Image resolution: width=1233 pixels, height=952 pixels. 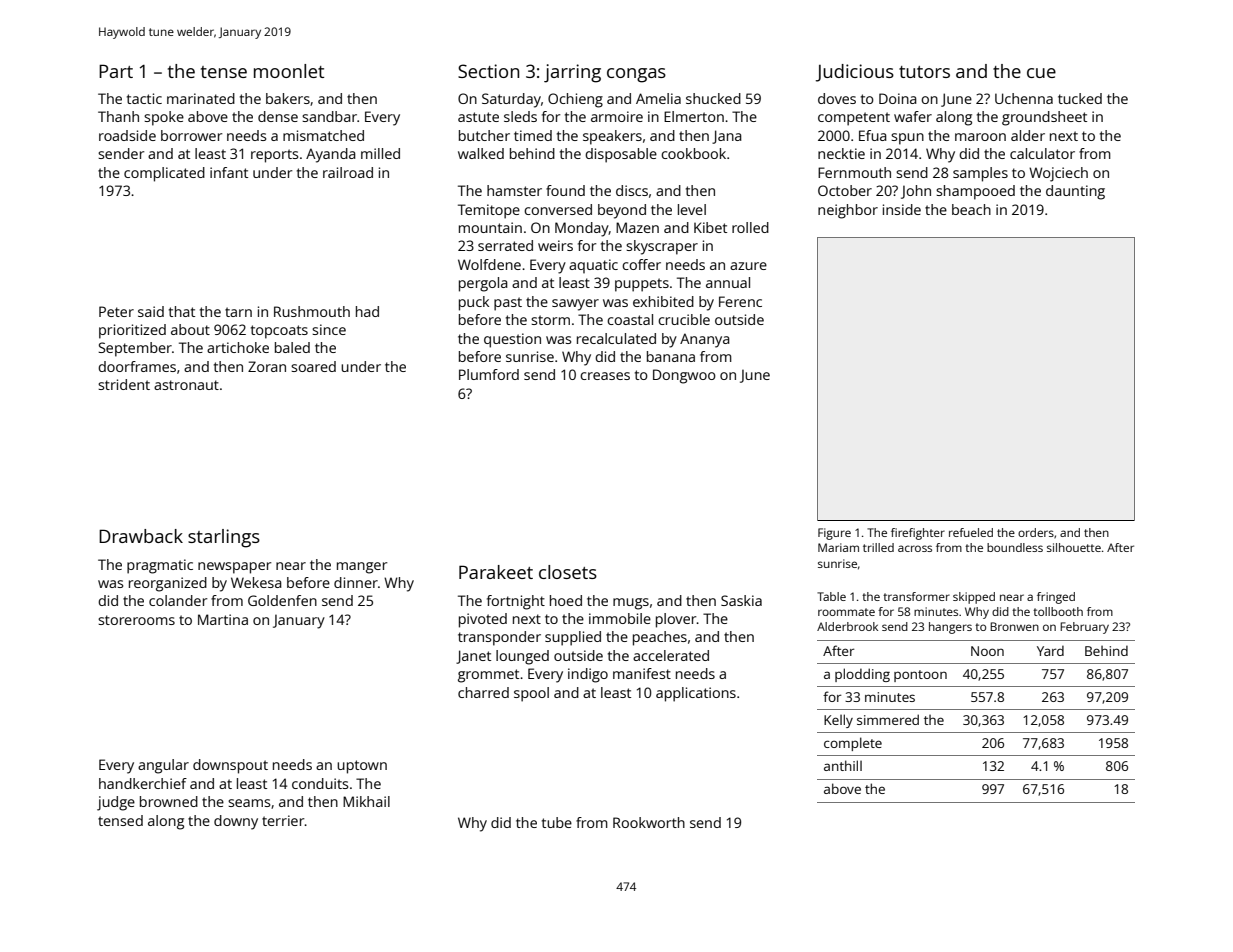 What do you see at coordinates (834, 534) in the screenshot?
I see `Figure` at bounding box center [834, 534].
